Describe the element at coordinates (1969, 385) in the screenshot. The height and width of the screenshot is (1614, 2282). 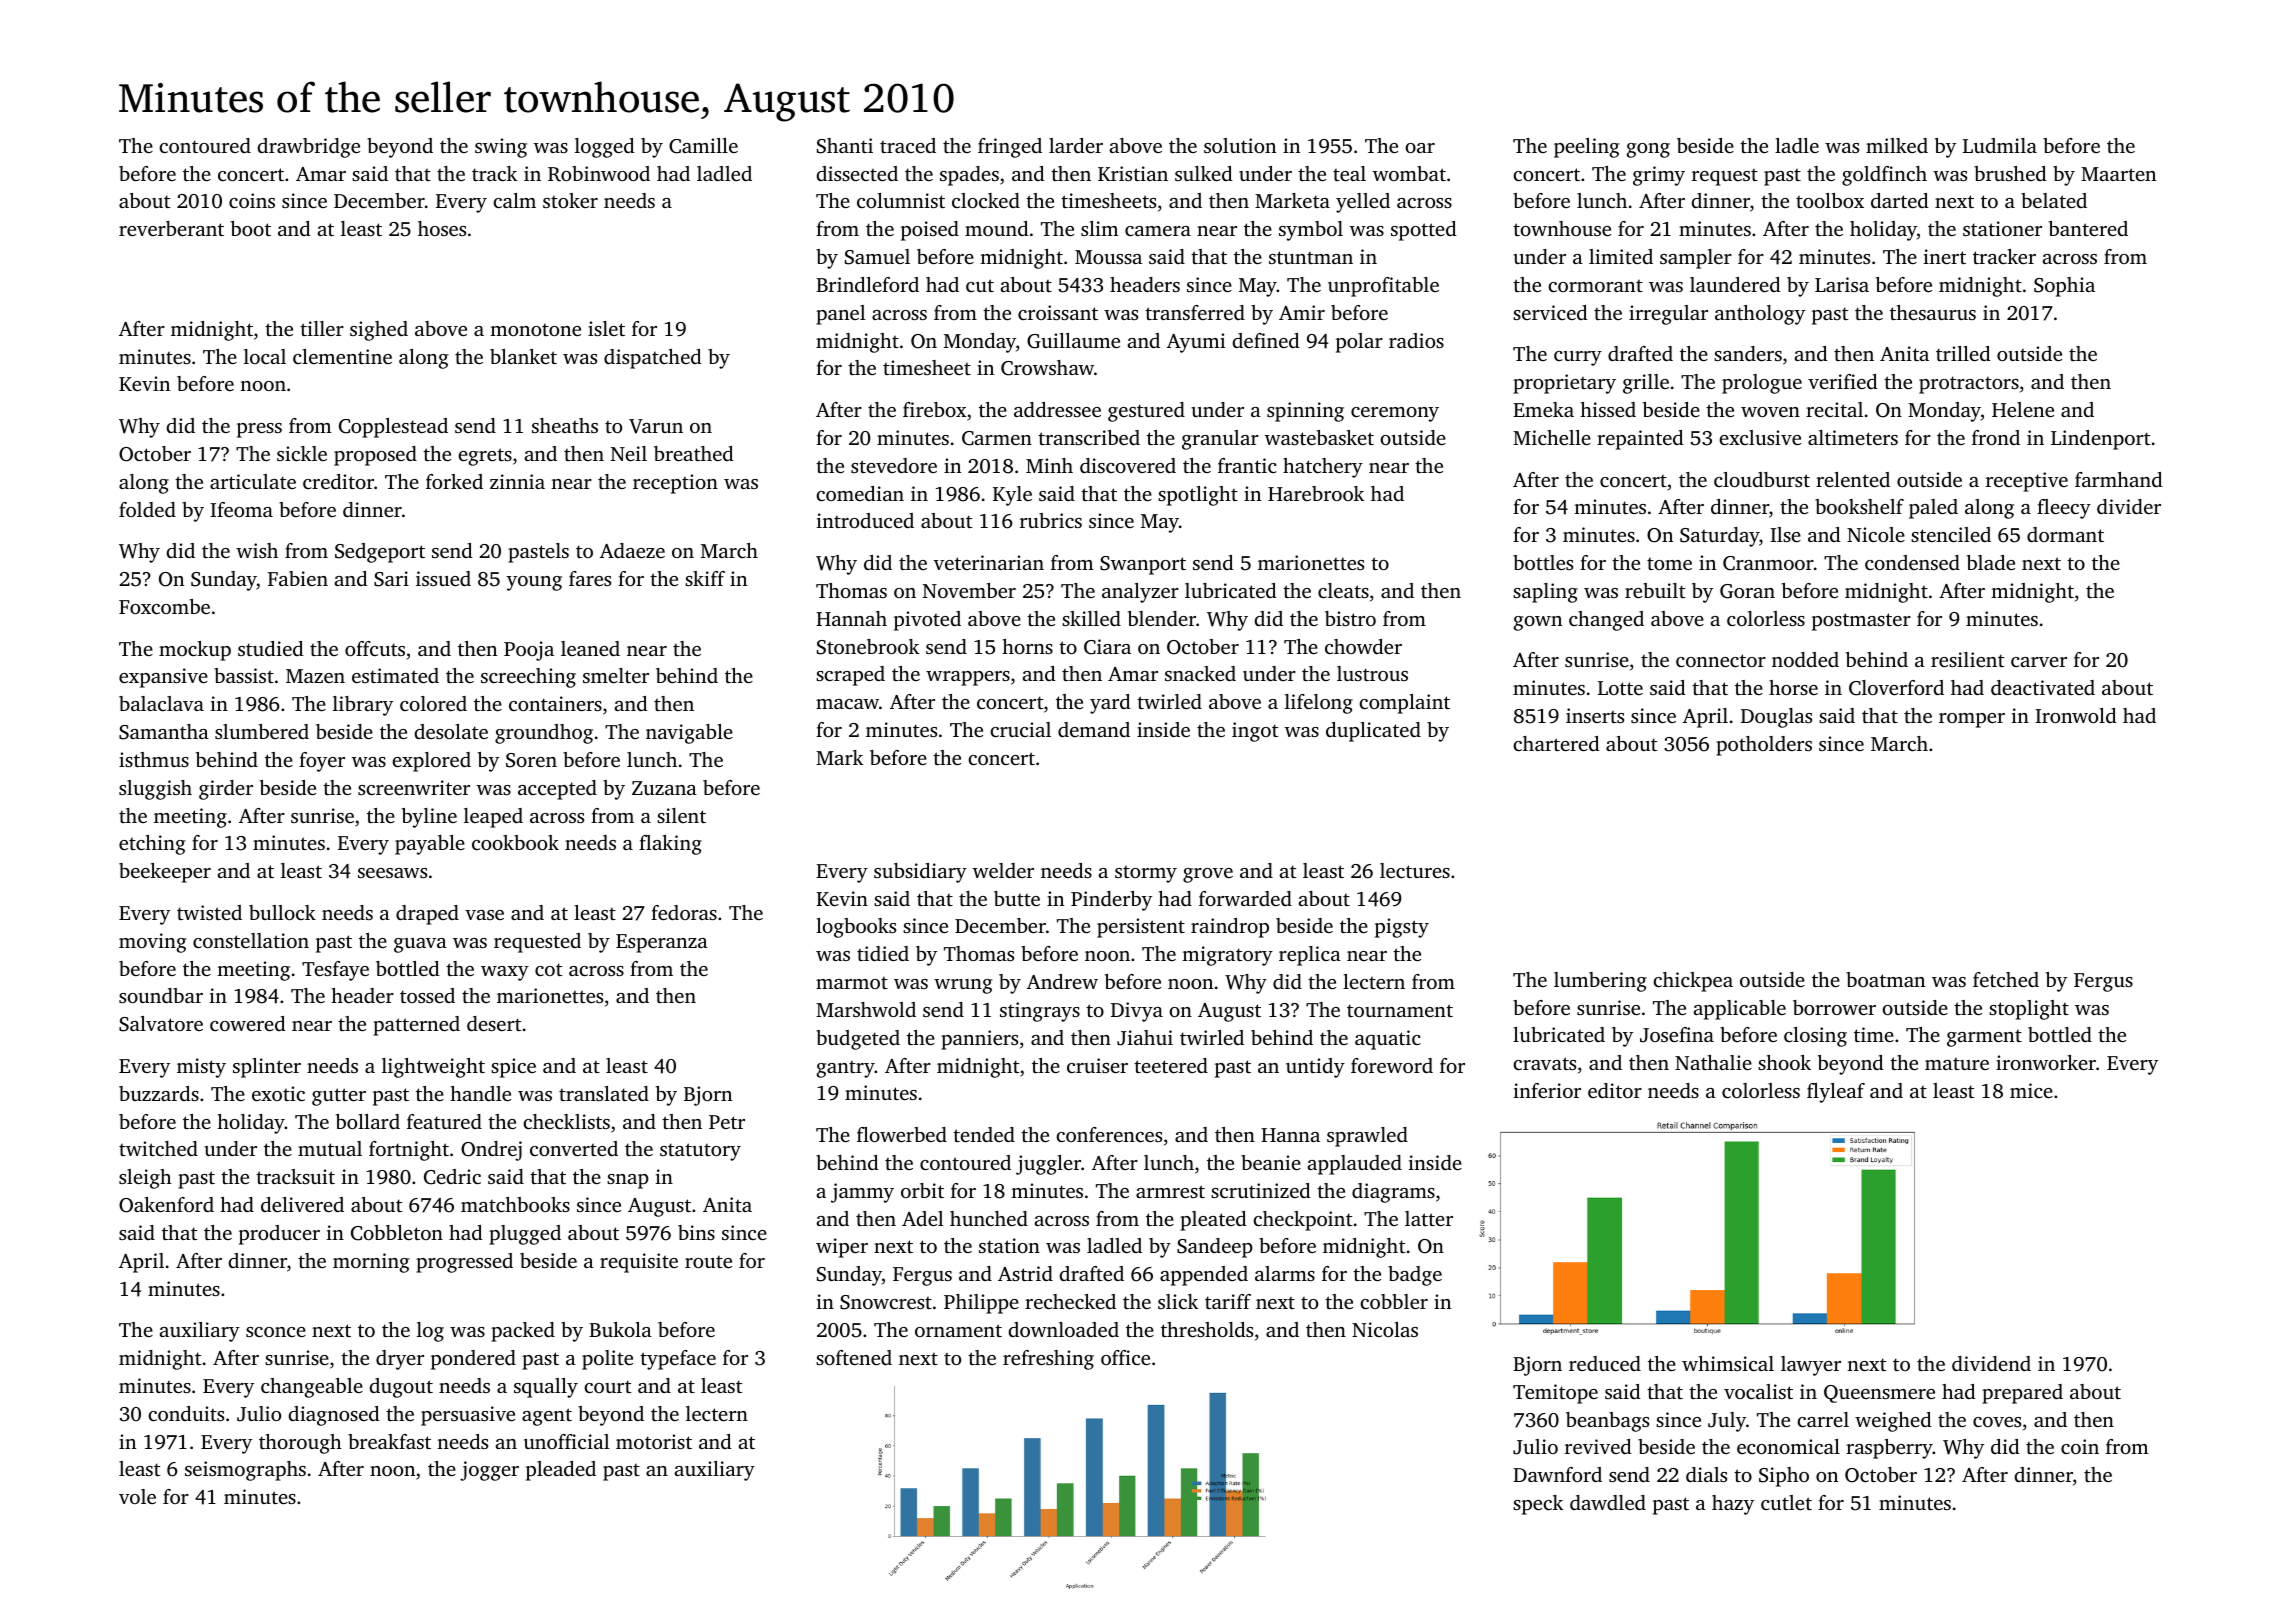
I see `protractors` at that location.
